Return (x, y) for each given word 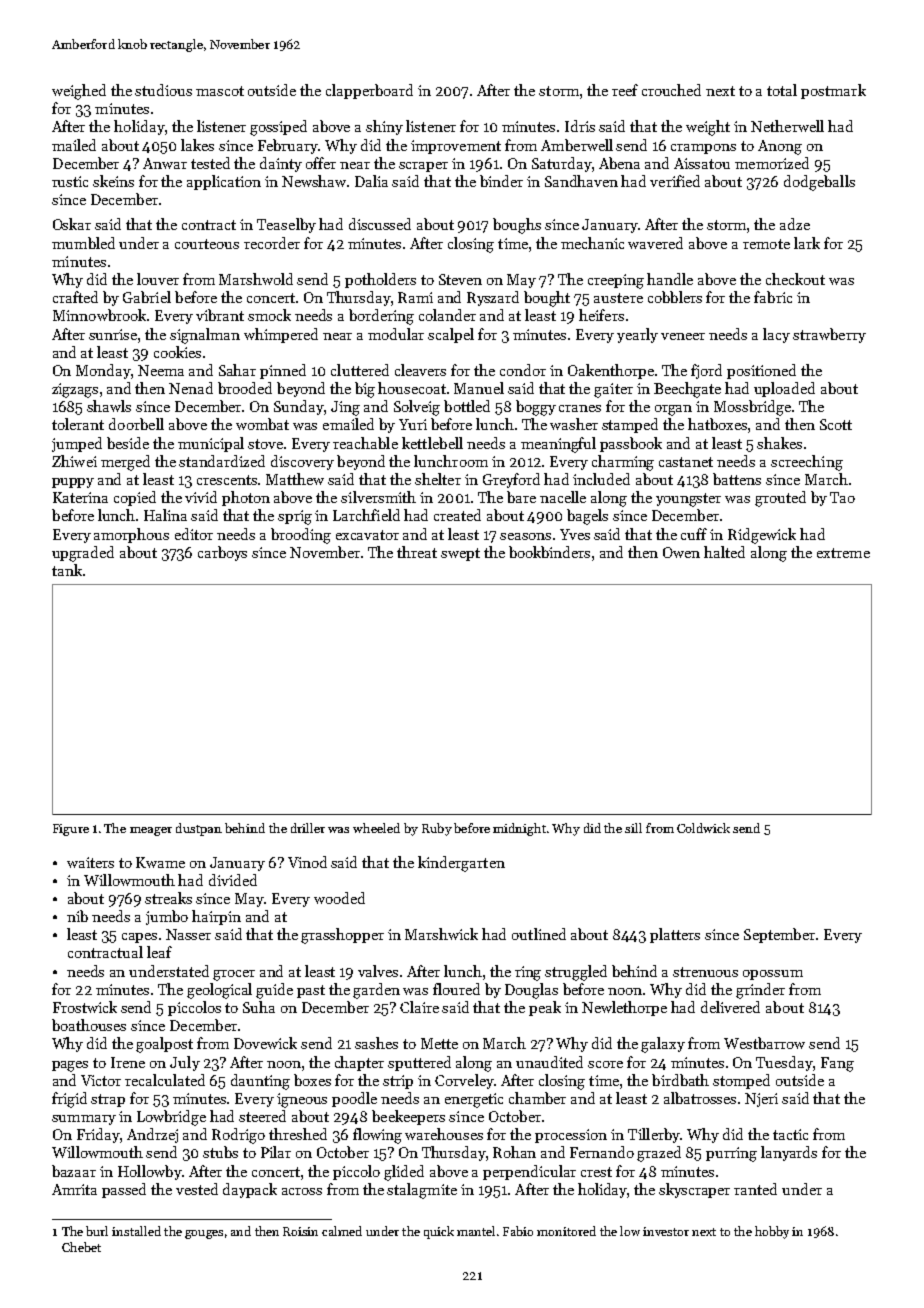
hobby (772, 1232)
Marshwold (256, 279)
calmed (342, 1231)
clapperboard (369, 91)
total (782, 90)
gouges (204, 1234)
